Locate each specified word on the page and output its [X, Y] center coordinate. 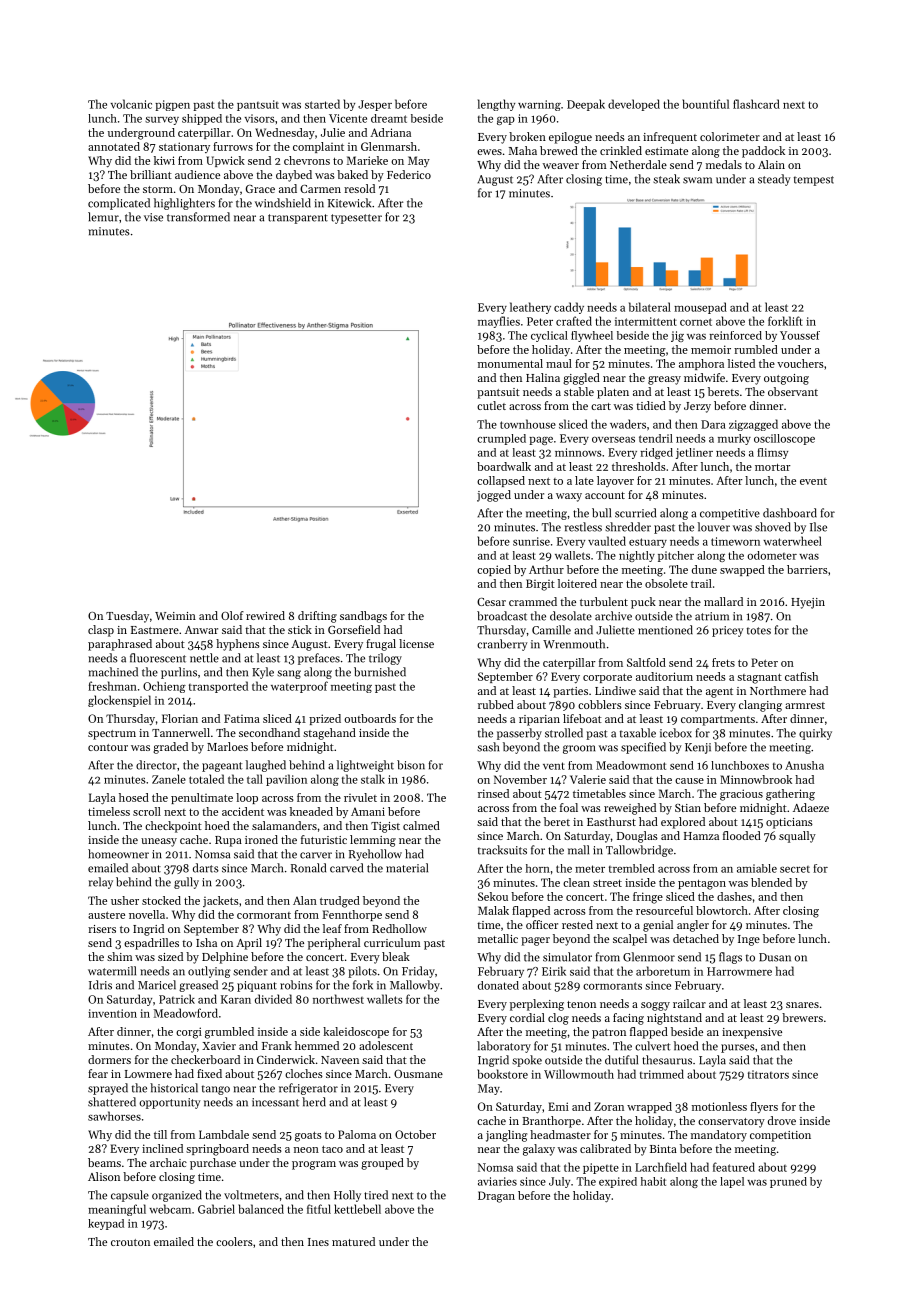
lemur [103, 217]
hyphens [238, 645]
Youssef [800, 335]
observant [793, 391]
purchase [213, 1164]
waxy [569, 497]
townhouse [528, 424]
